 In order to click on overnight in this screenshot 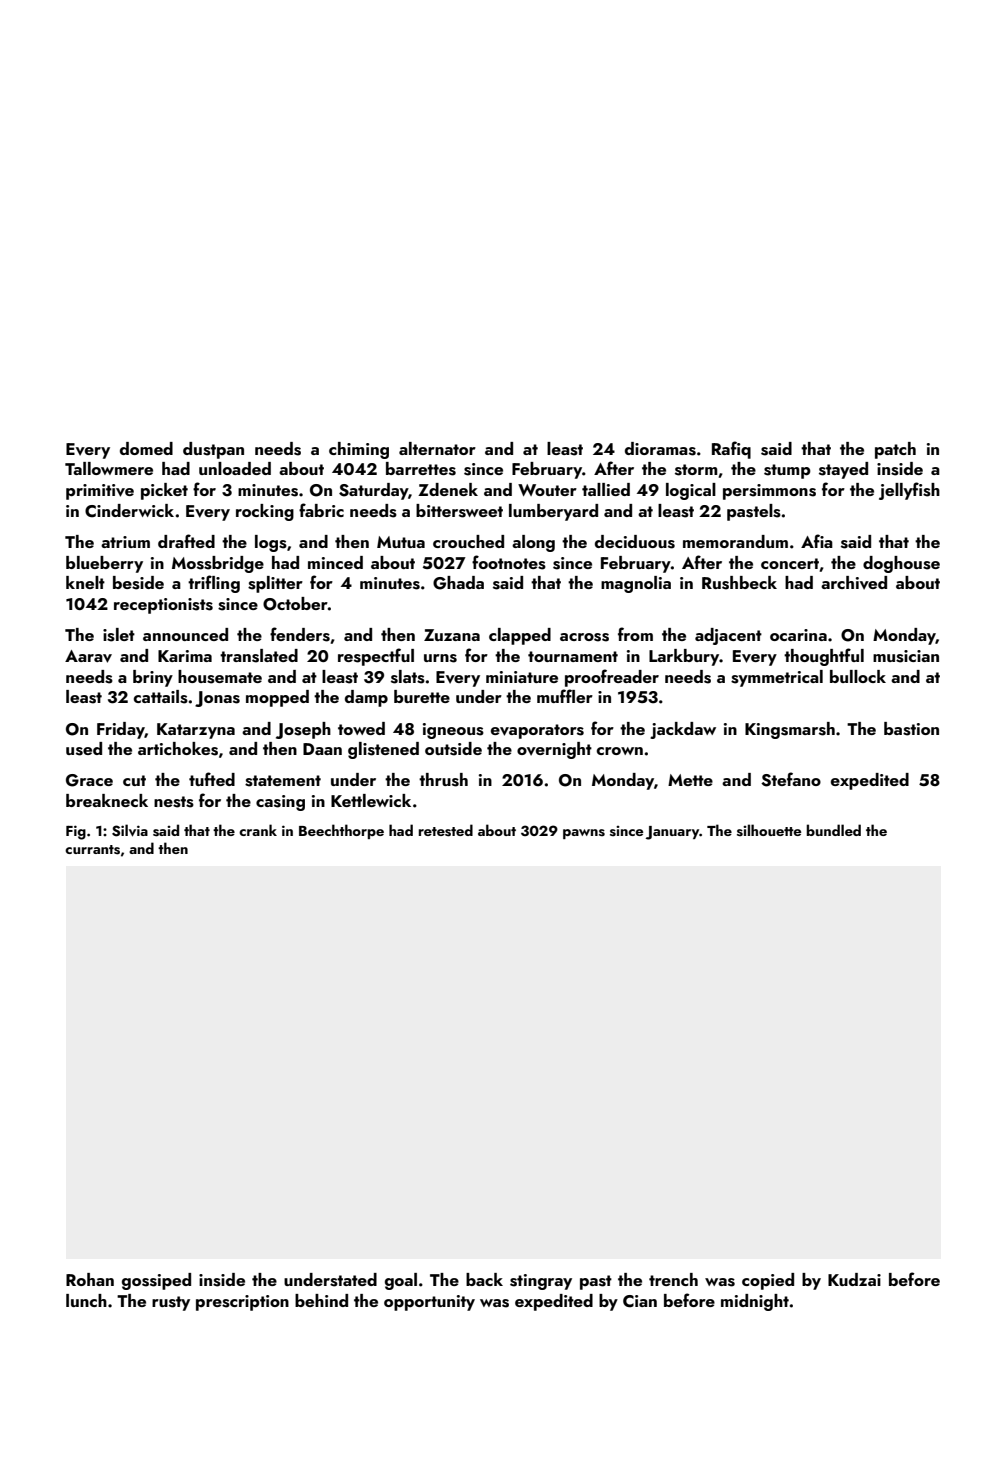, I will do `click(554, 750)`.
